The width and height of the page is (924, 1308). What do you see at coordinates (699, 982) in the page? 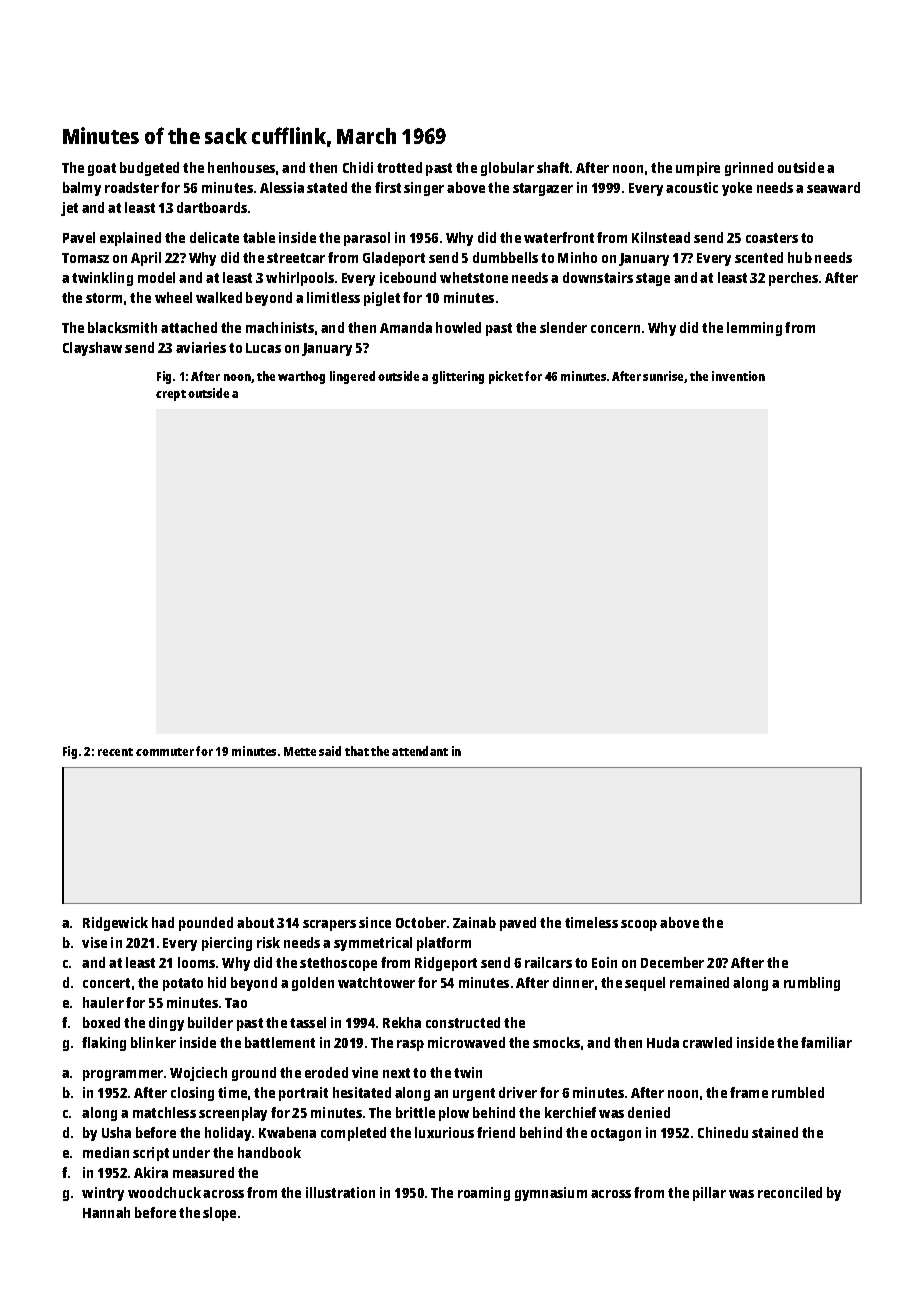
I see `remained` at bounding box center [699, 982].
